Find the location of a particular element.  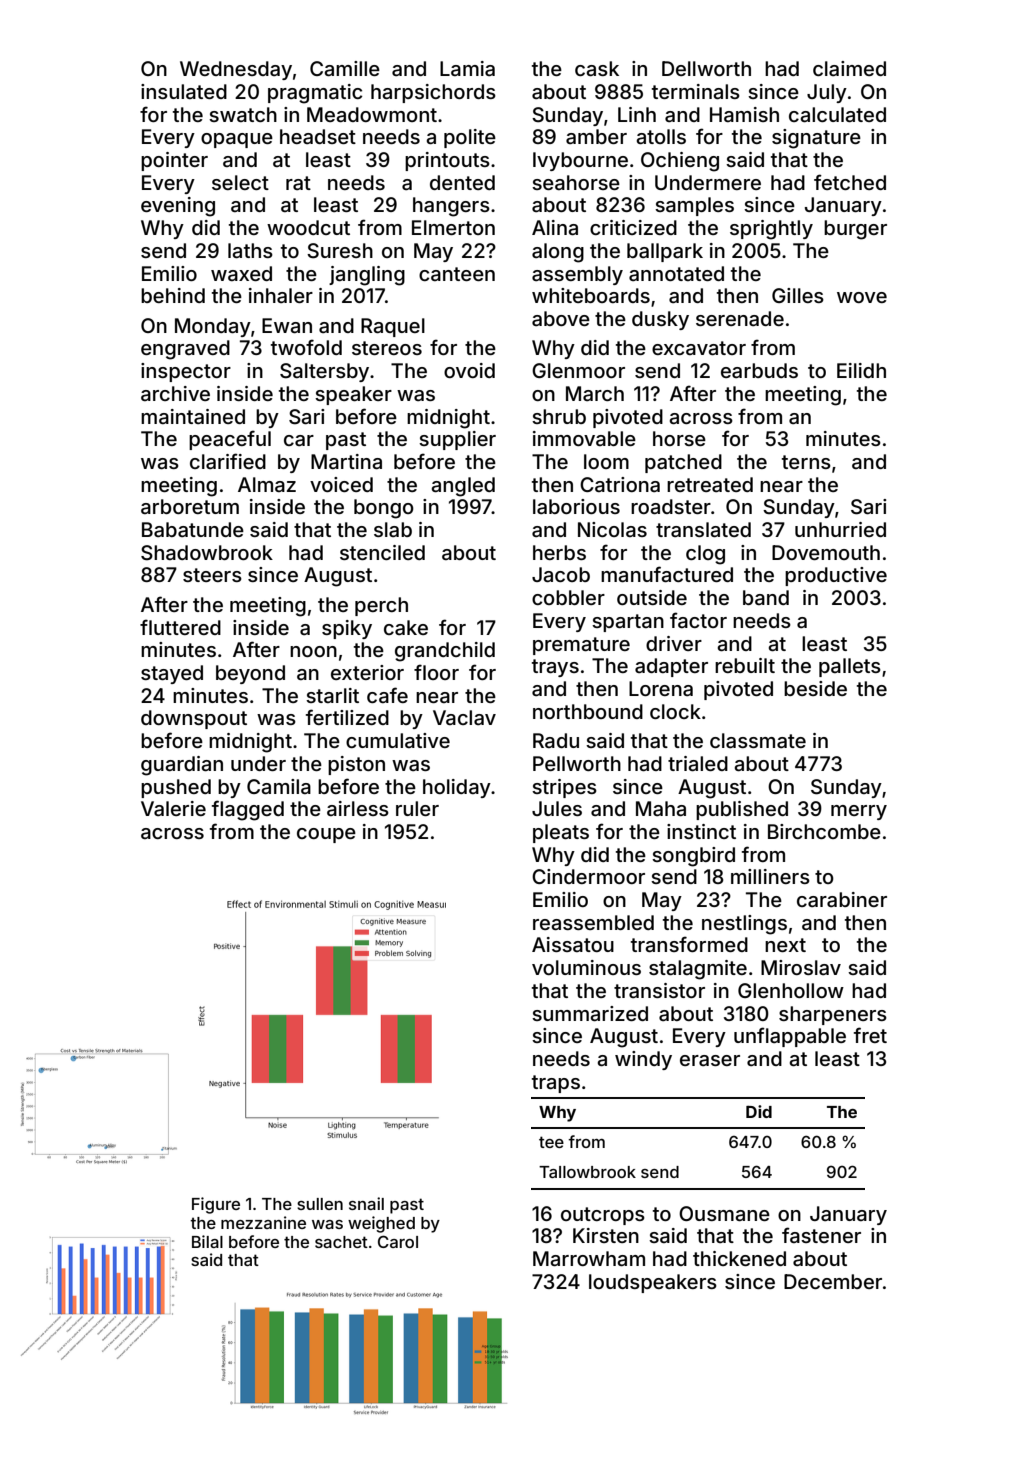

peaceful is located at coordinates (230, 440).
